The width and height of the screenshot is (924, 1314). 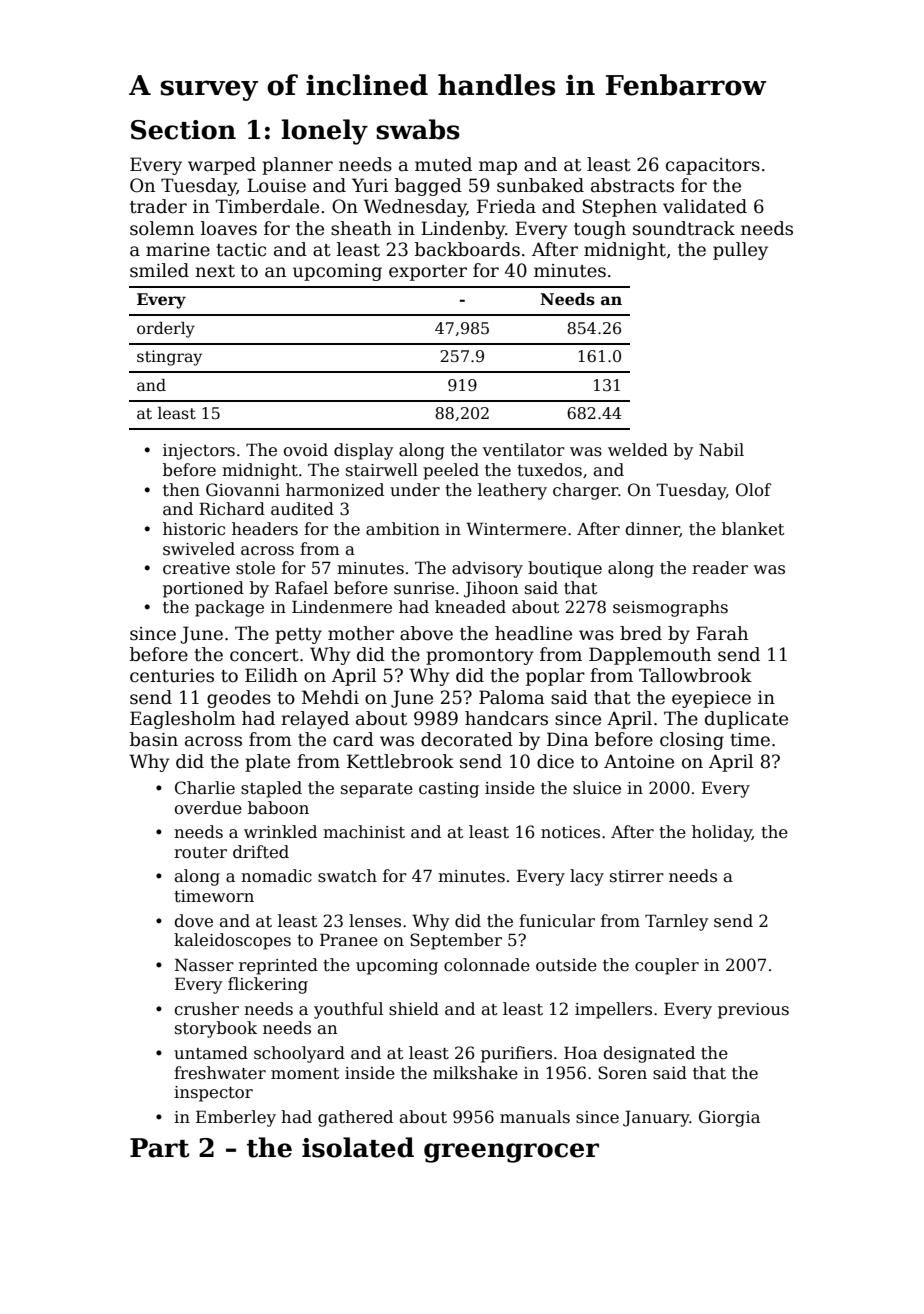 What do you see at coordinates (639, 761) in the screenshot?
I see `Antoine` at bounding box center [639, 761].
